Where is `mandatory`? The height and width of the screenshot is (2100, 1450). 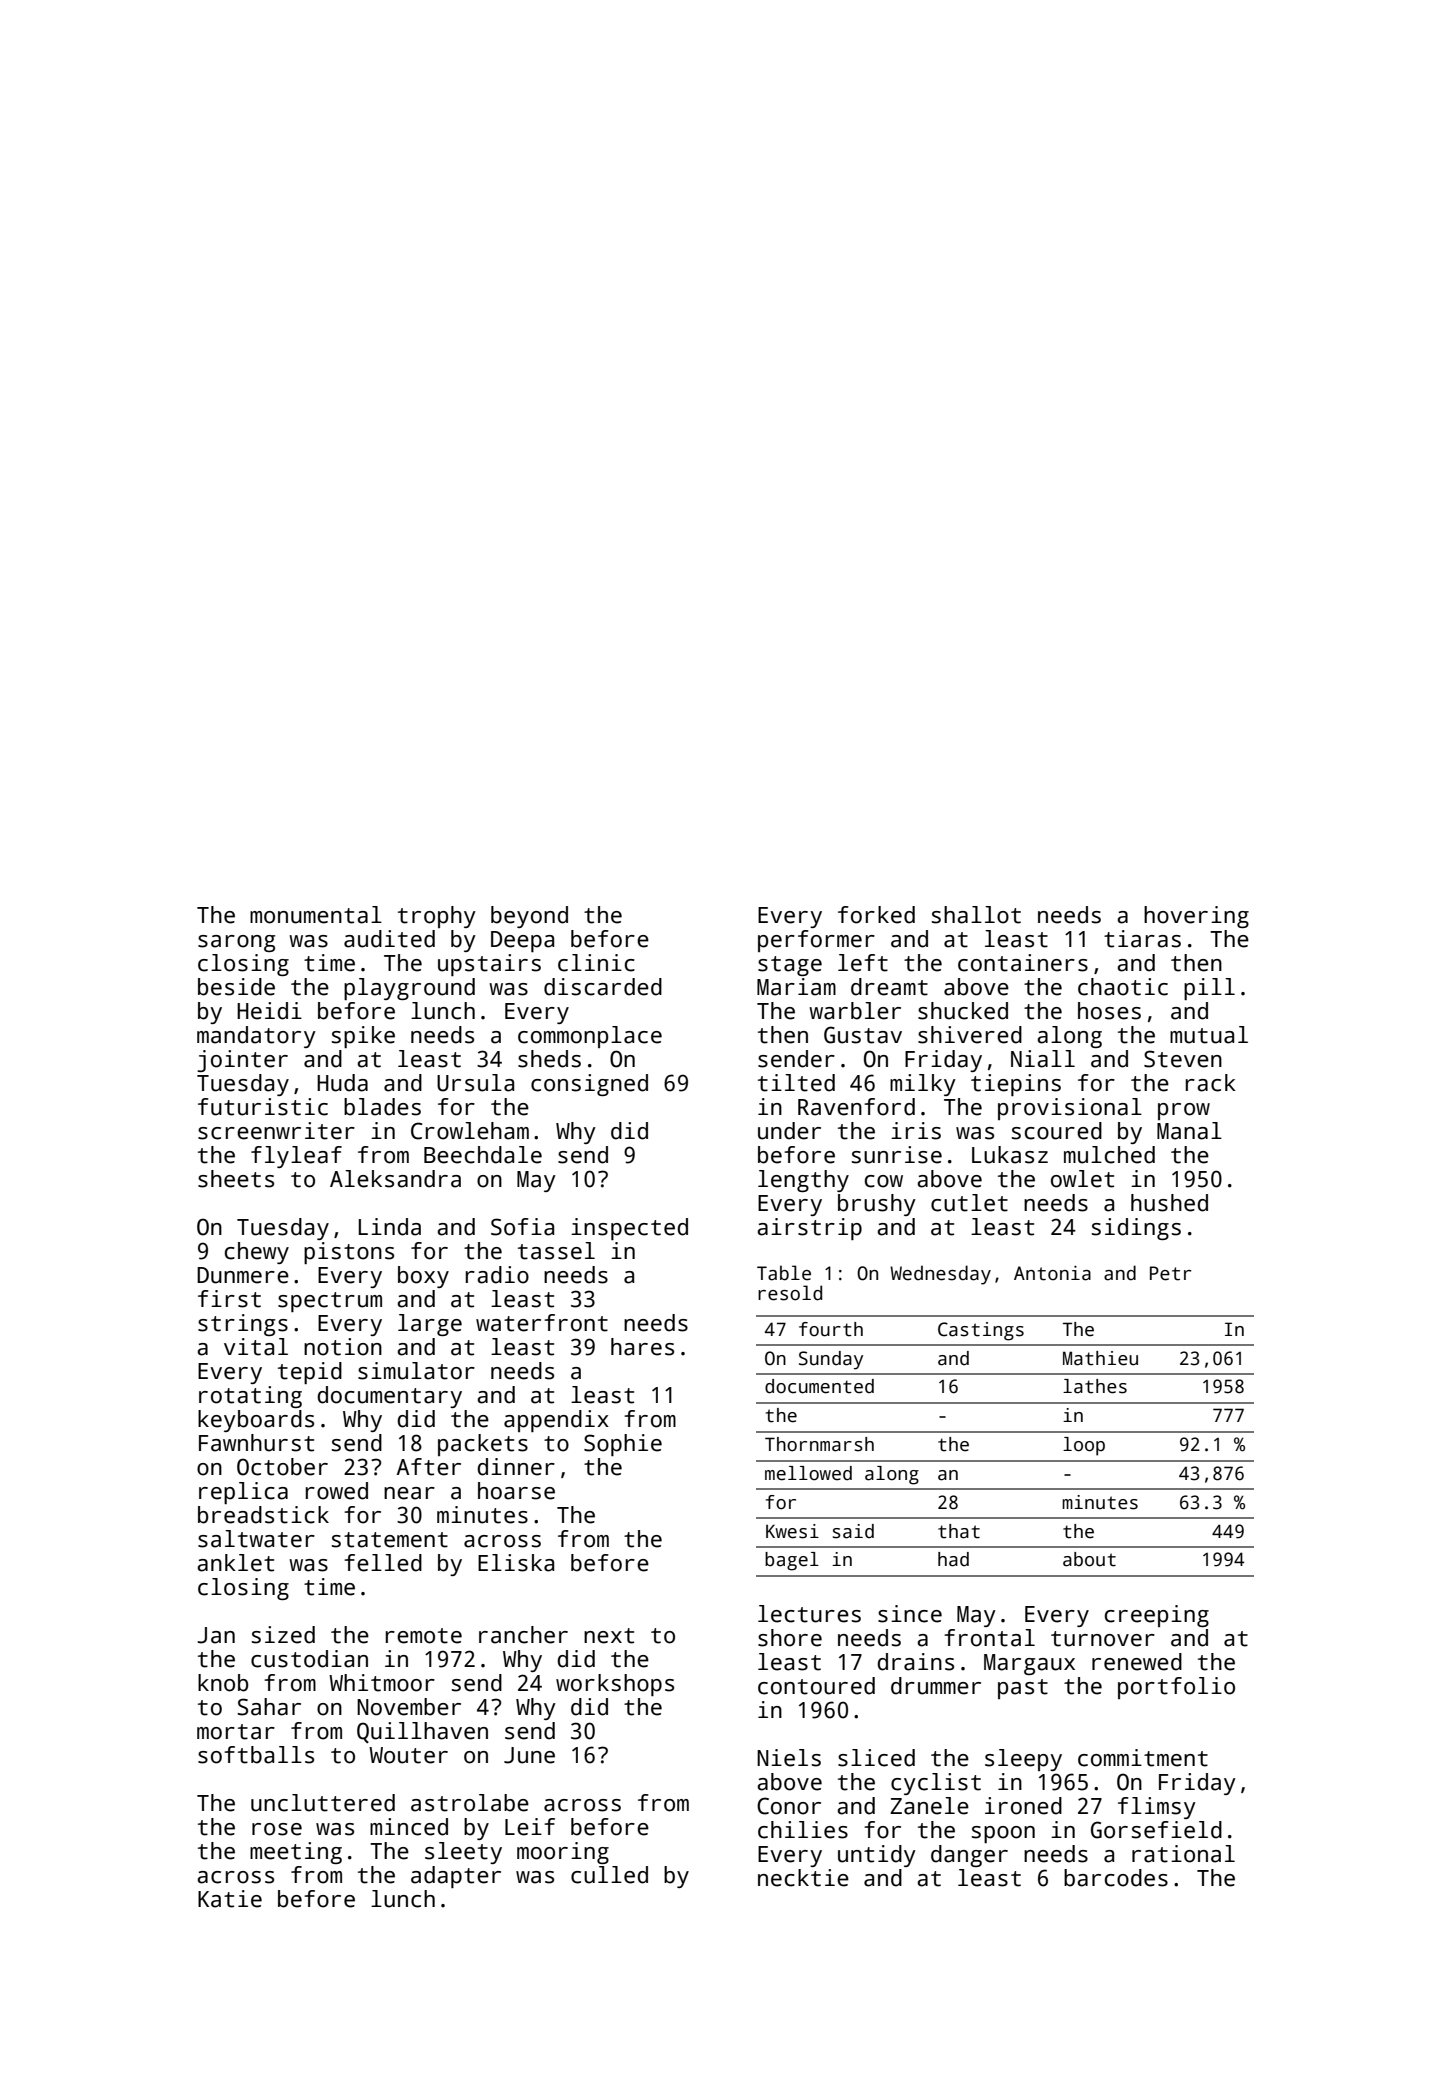 mandatory is located at coordinates (256, 1037).
